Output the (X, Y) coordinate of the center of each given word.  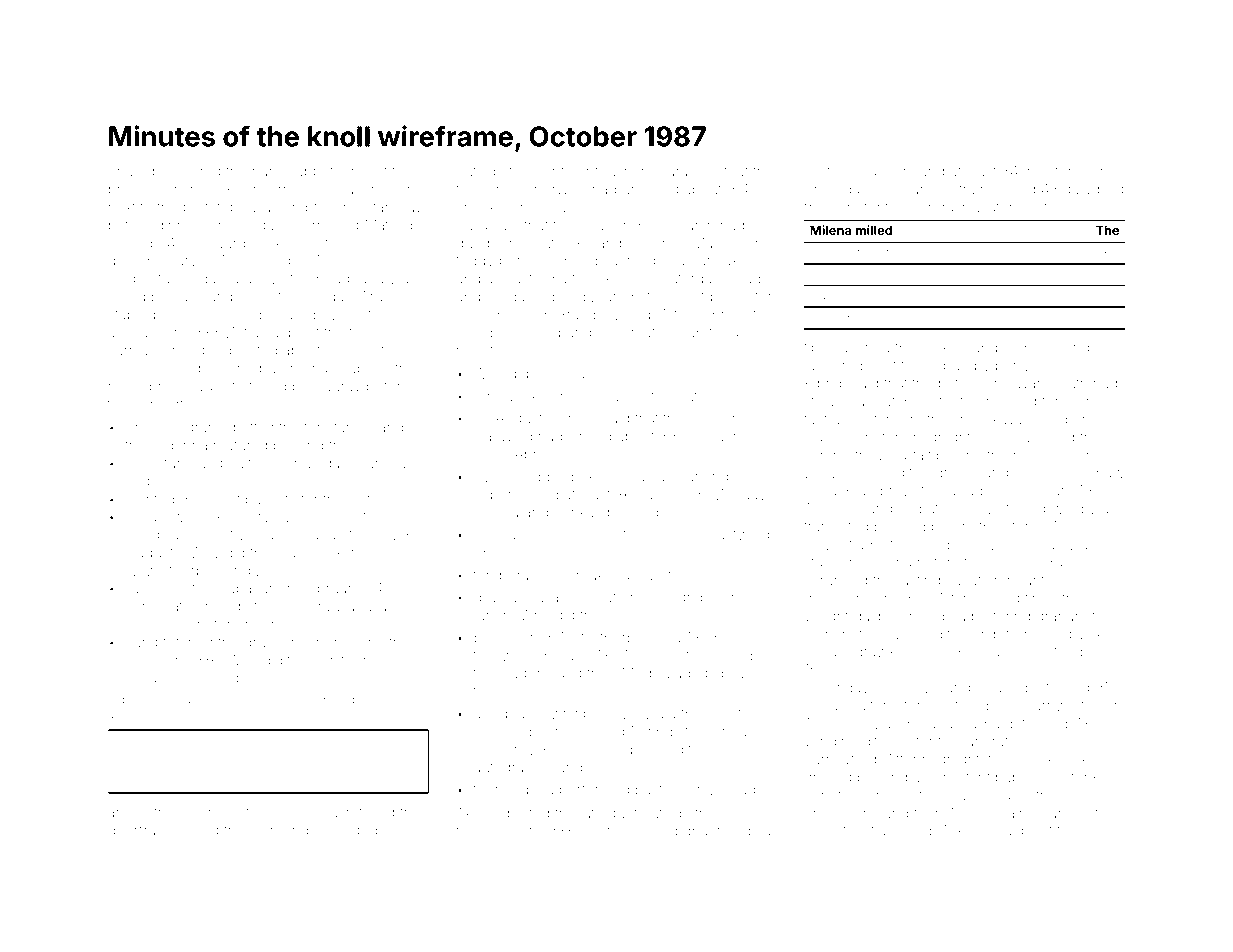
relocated (602, 597)
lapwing (1058, 510)
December (184, 368)
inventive (223, 534)
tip (811, 349)
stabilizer (835, 295)
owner (624, 172)
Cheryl (348, 715)
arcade (892, 171)
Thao (125, 171)
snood (612, 749)
